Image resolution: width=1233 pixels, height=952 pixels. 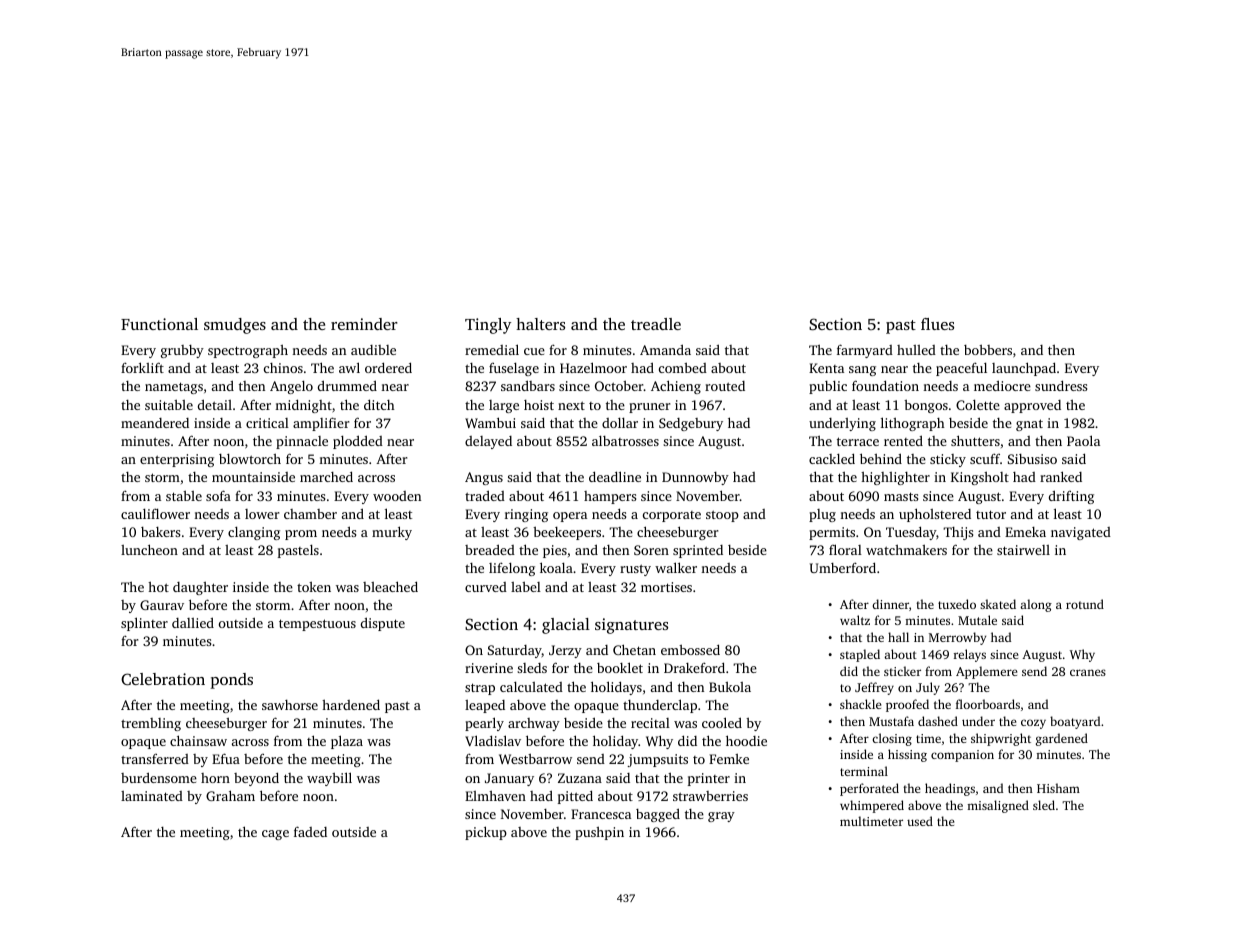 What do you see at coordinates (388, 367) in the screenshot?
I see `ordered` at bounding box center [388, 367].
